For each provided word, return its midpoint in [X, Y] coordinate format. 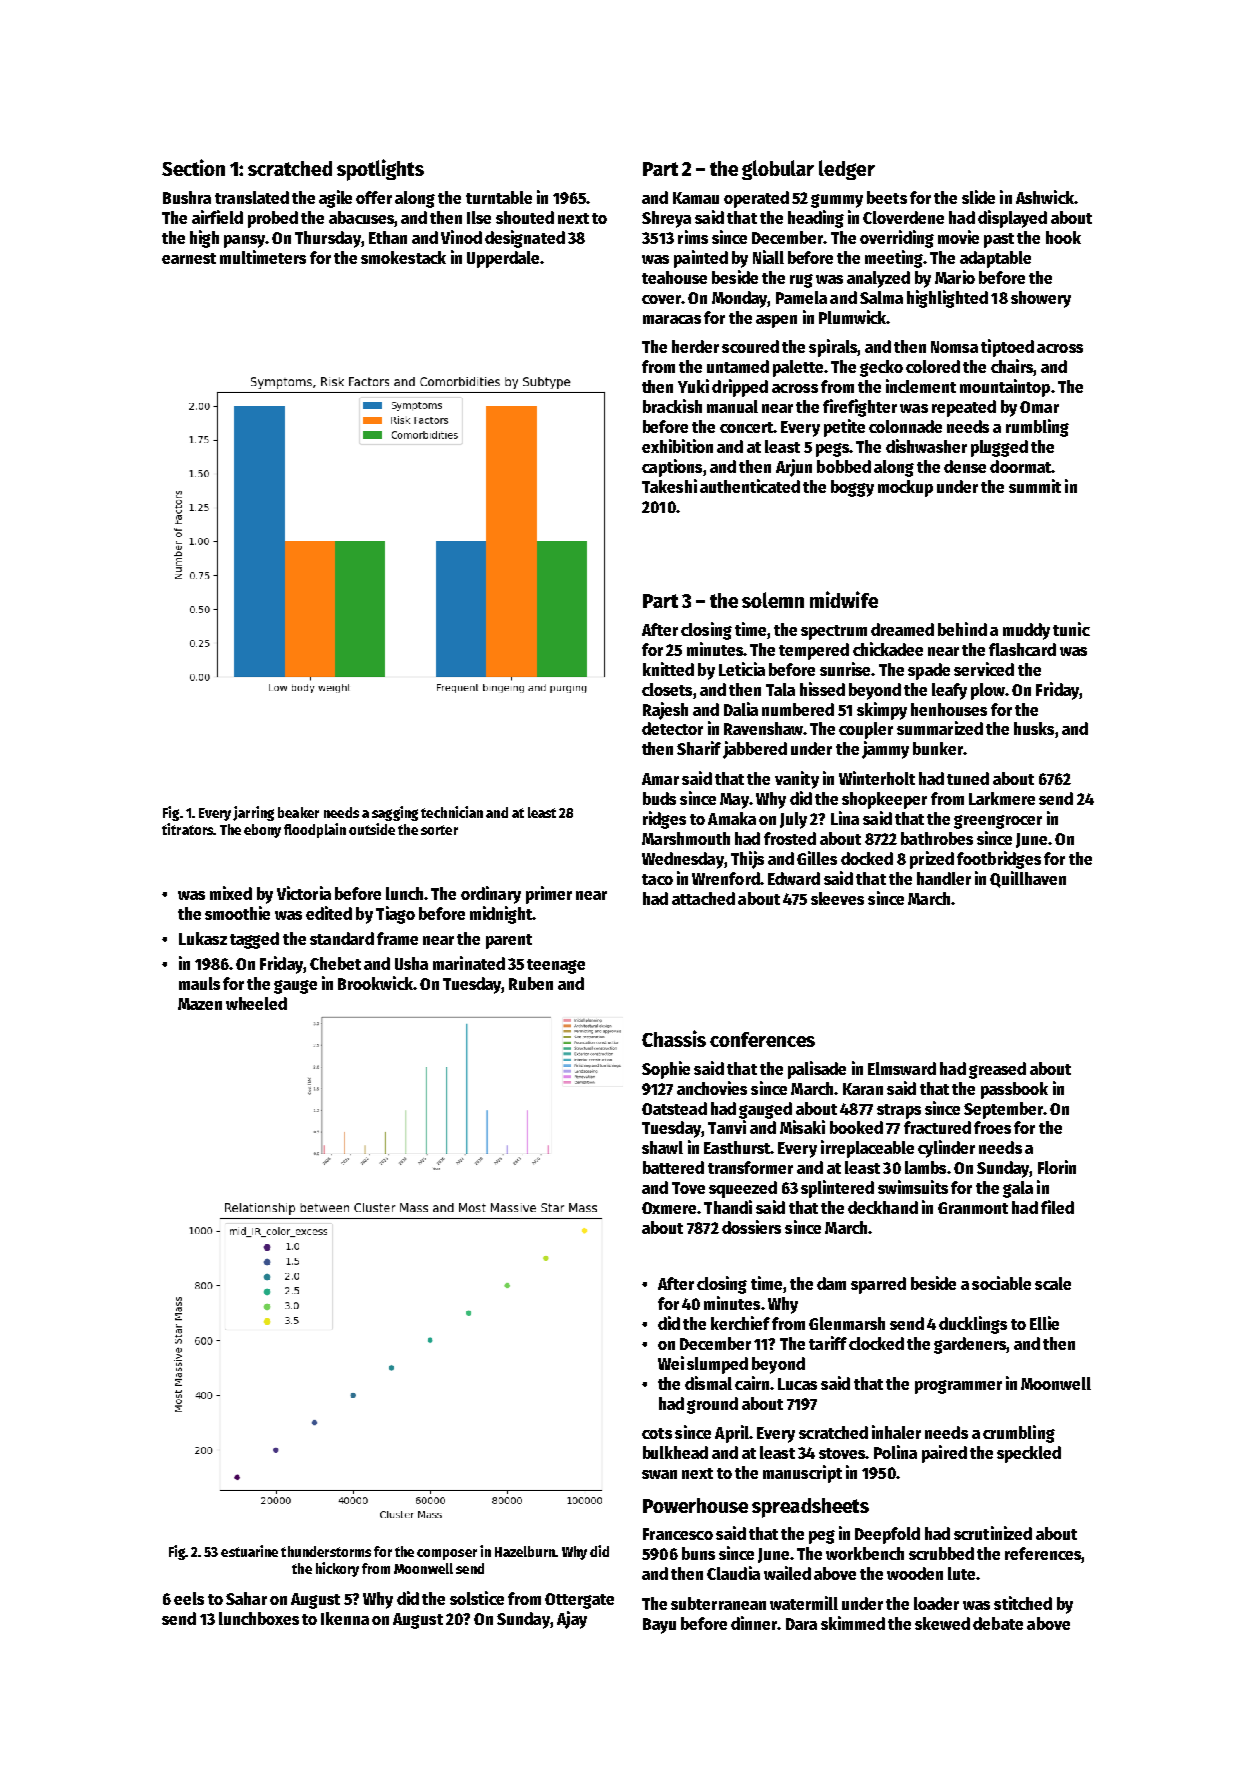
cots [657, 1433]
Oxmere [669, 1208]
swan [659, 1474]
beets [887, 197]
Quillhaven [1028, 879]
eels [189, 1598]
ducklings [973, 1325]
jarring [253, 813]
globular [778, 170]
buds [659, 798]
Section [193, 167]
